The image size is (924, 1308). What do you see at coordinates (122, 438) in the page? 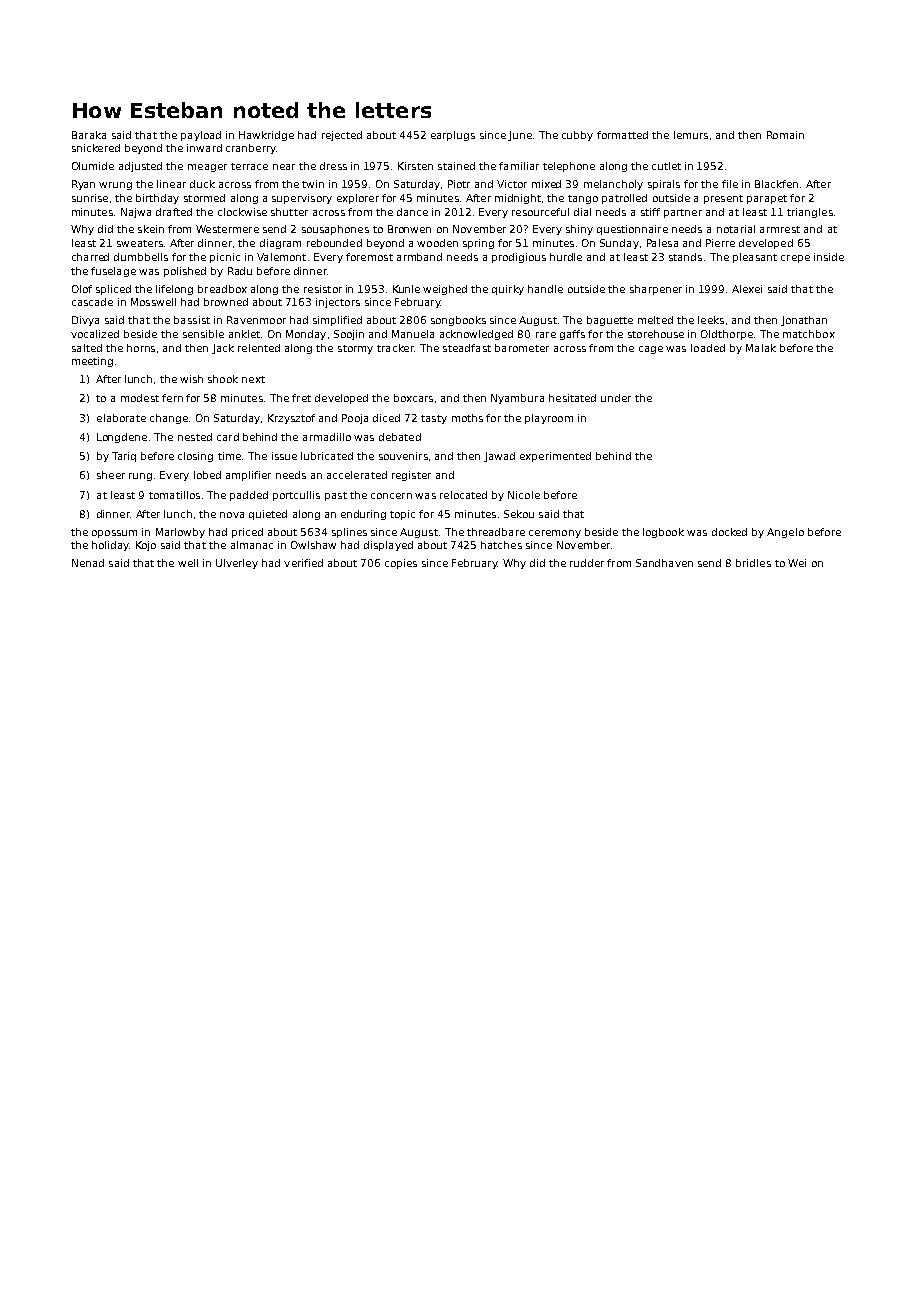
I see `Longdene` at bounding box center [122, 438].
